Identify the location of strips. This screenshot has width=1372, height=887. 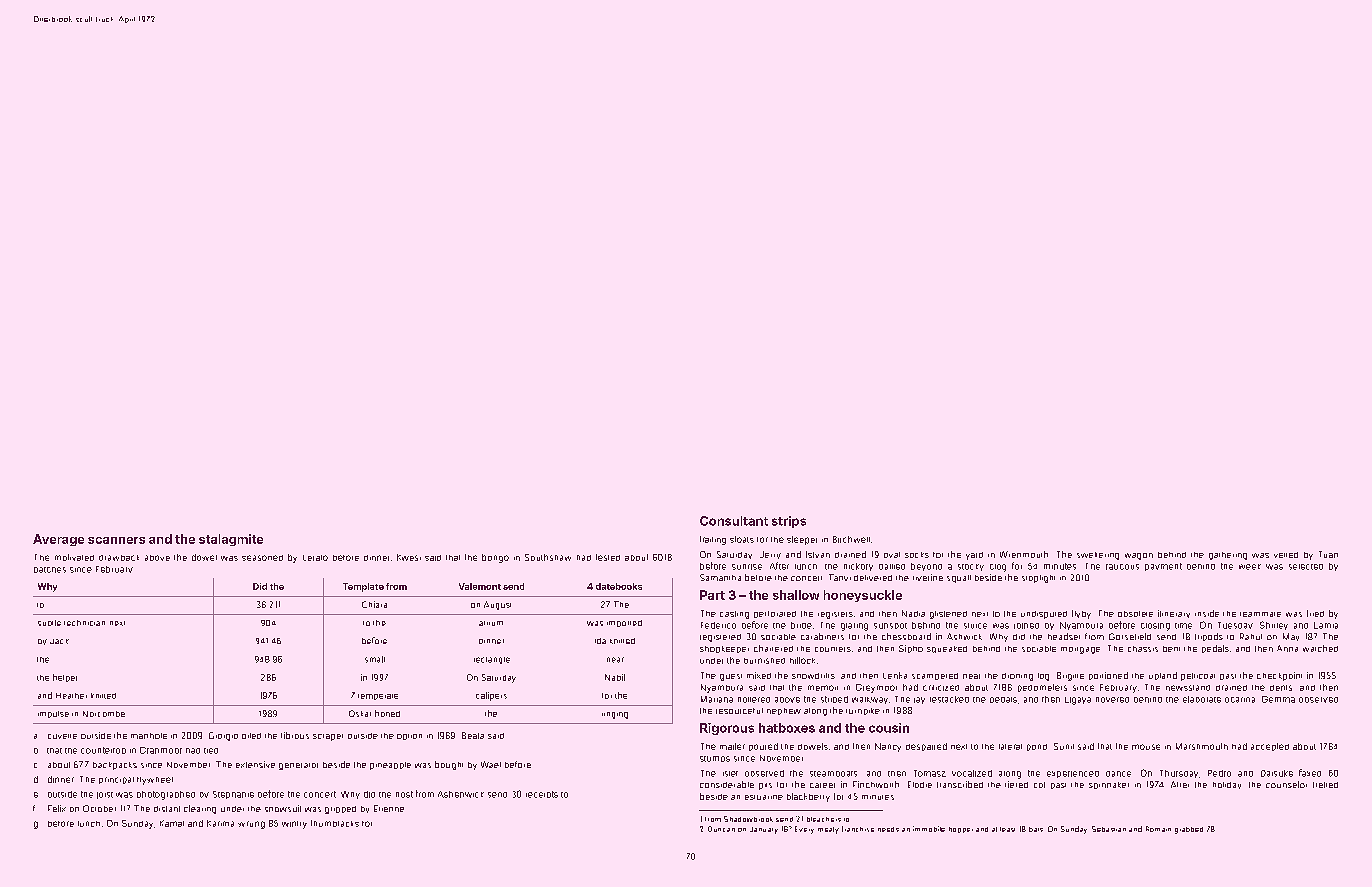
(789, 522).
